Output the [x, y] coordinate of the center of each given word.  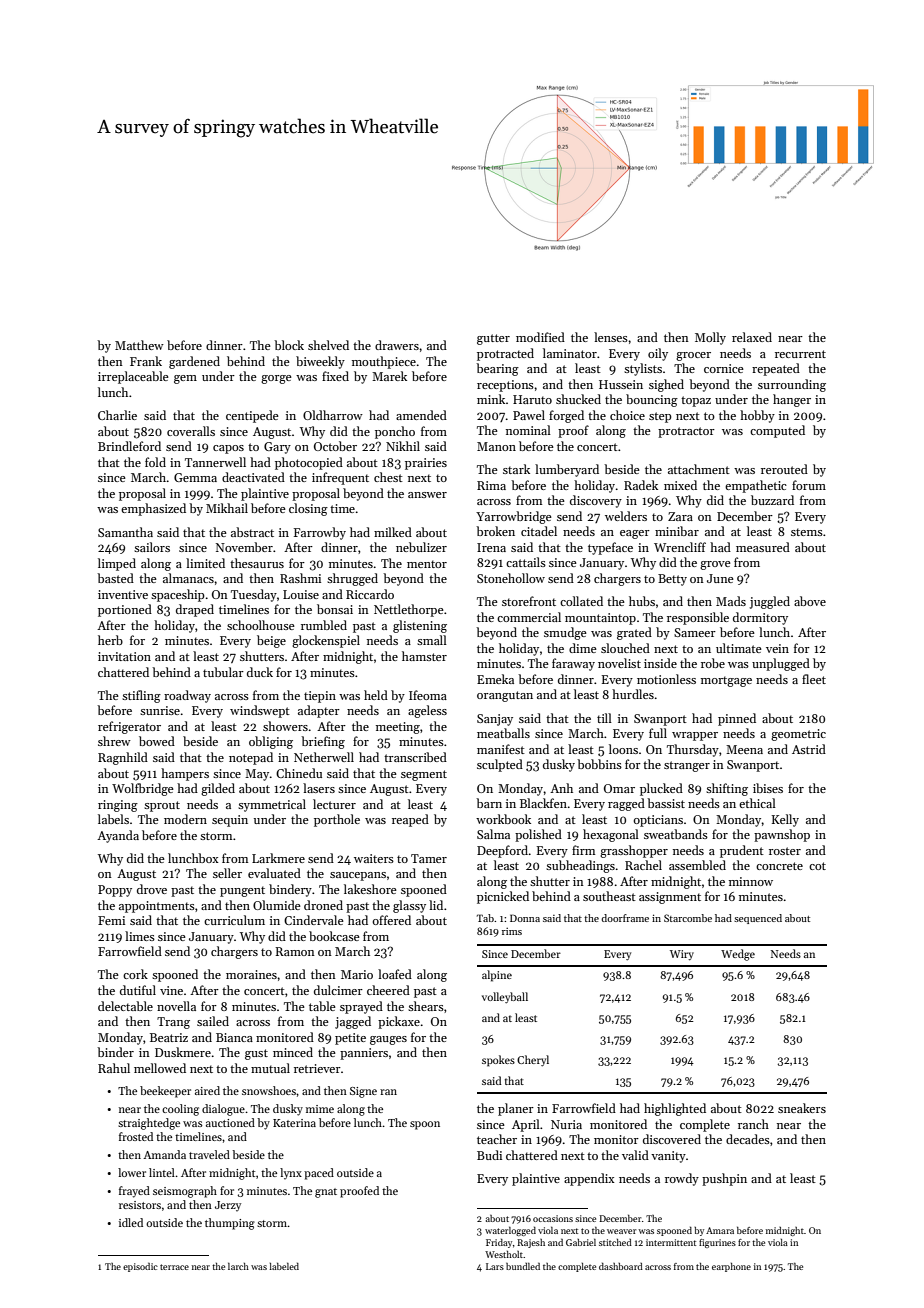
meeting [398, 728]
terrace [174, 1267]
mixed [680, 485]
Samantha [125, 532]
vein [777, 648]
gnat [326, 1193]
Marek [389, 376]
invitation [124, 656]
